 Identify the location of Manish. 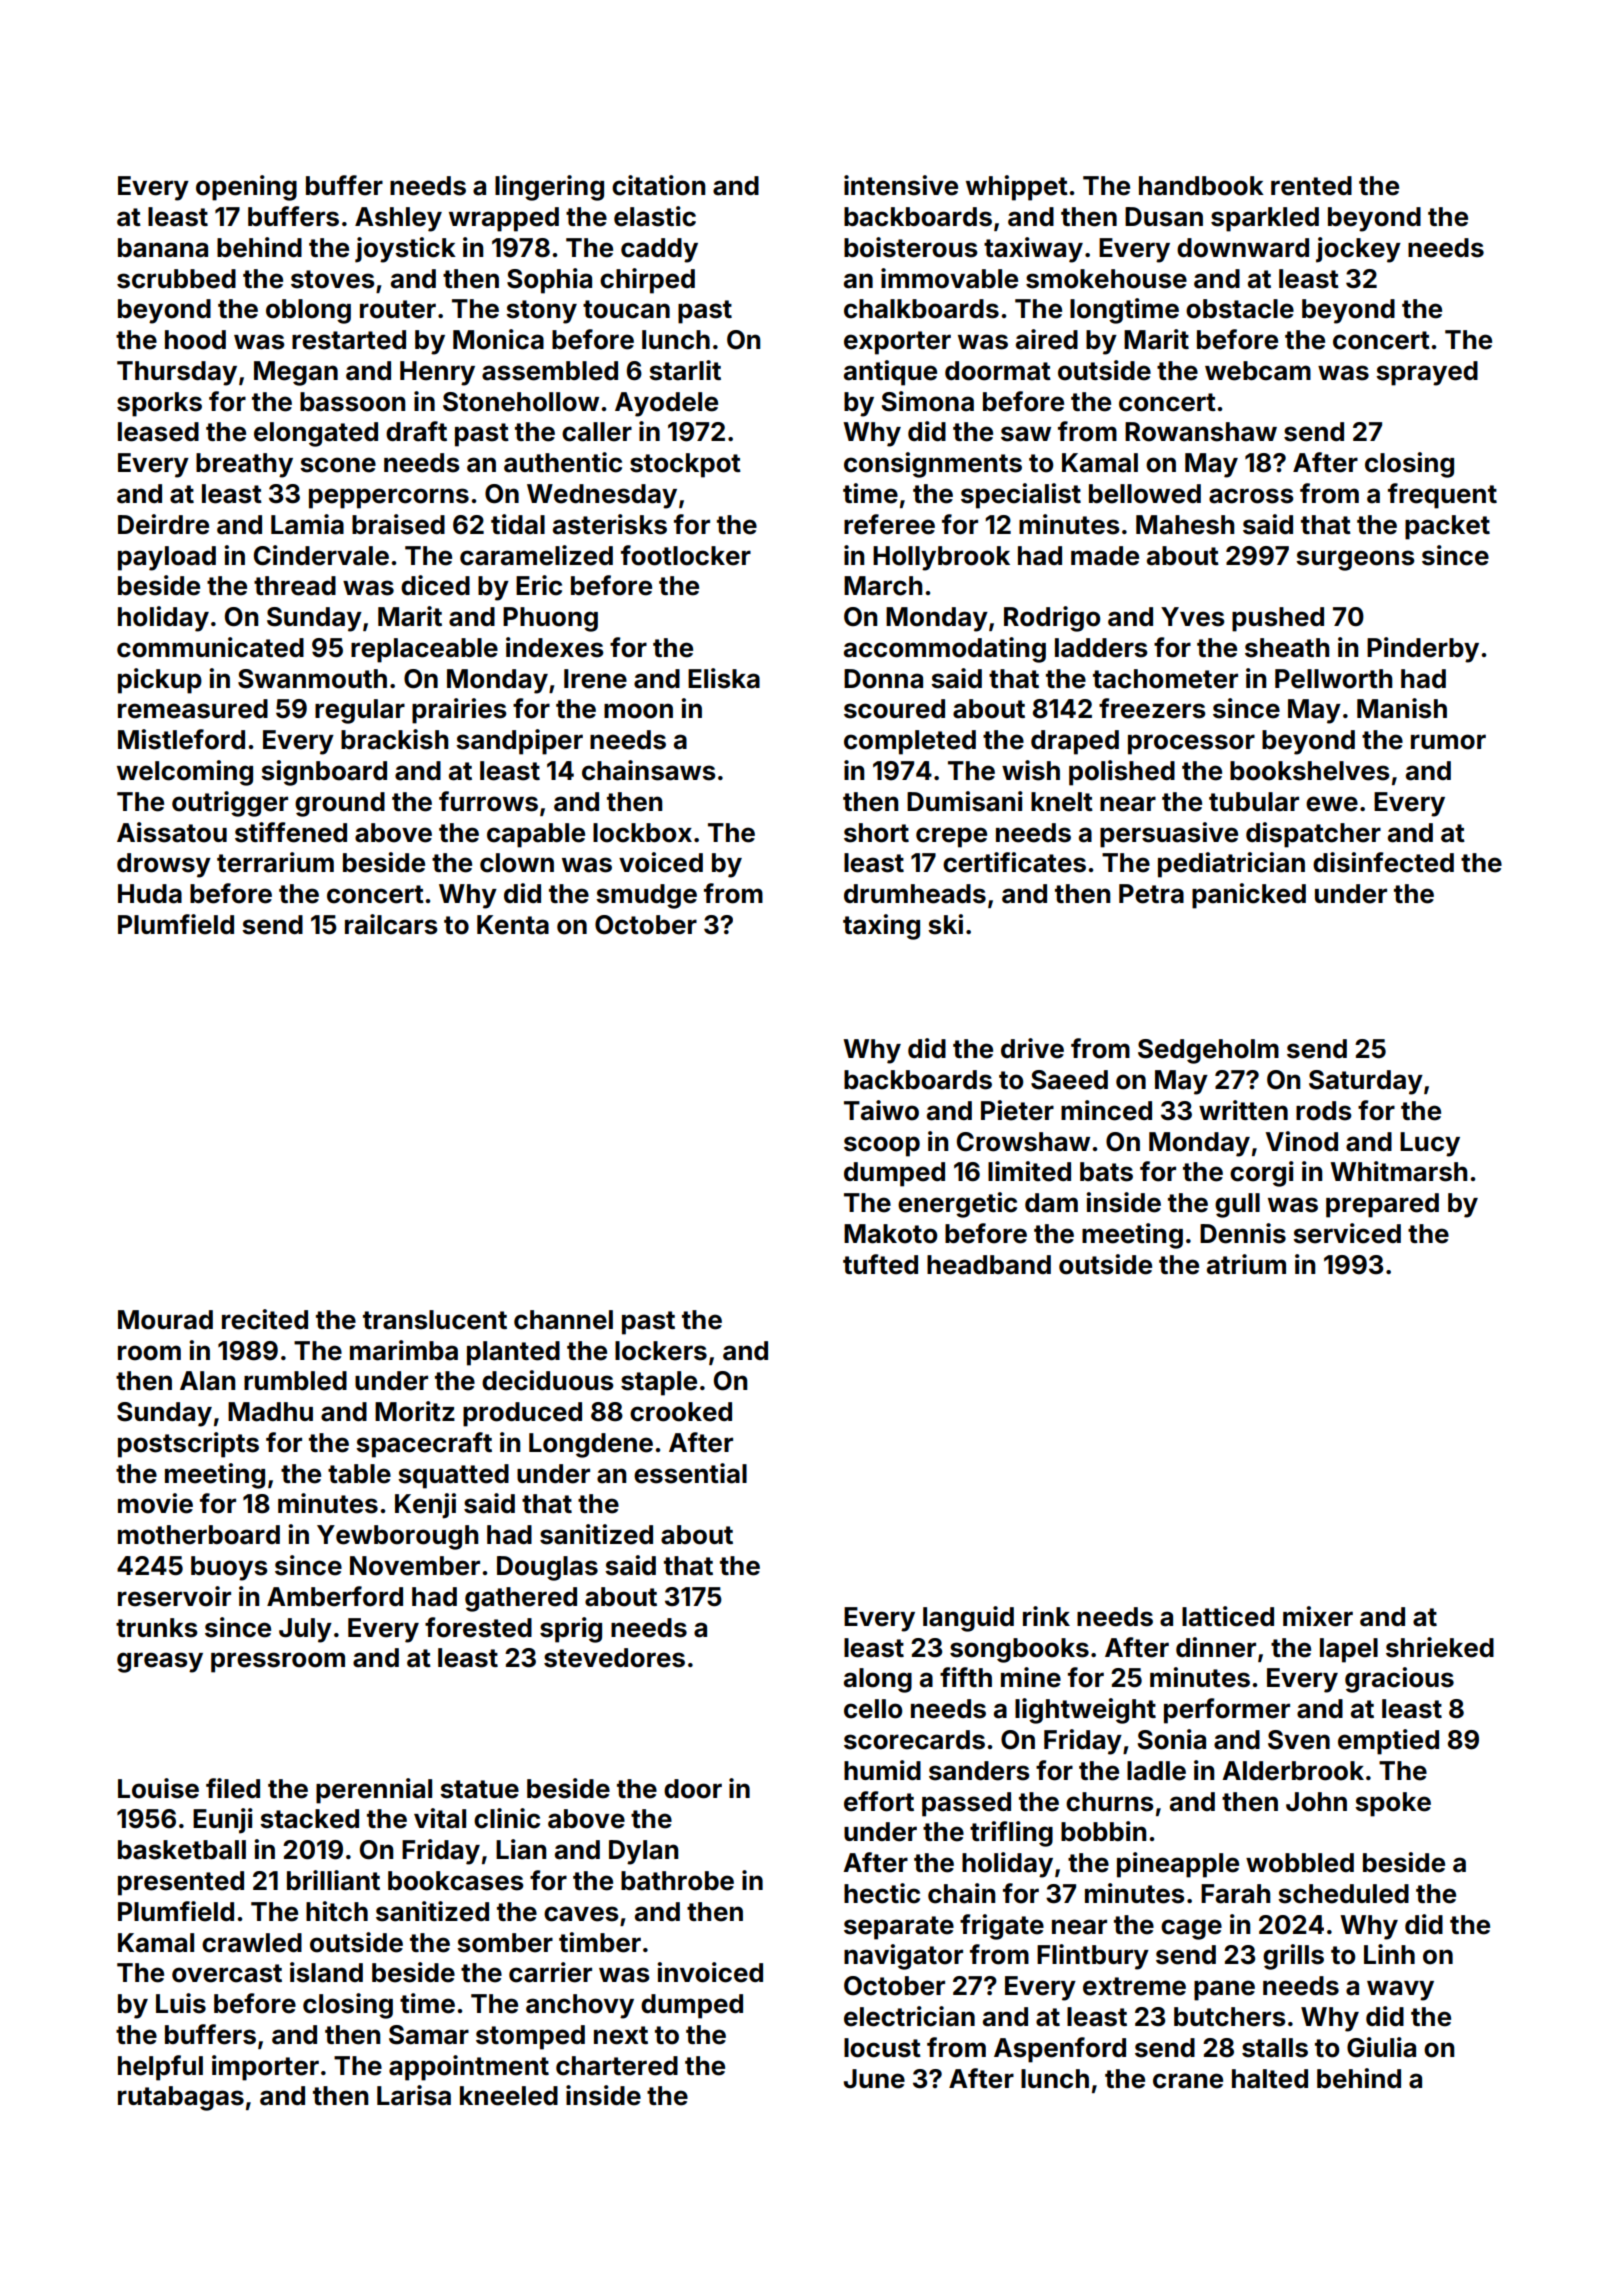
(1402, 708).
